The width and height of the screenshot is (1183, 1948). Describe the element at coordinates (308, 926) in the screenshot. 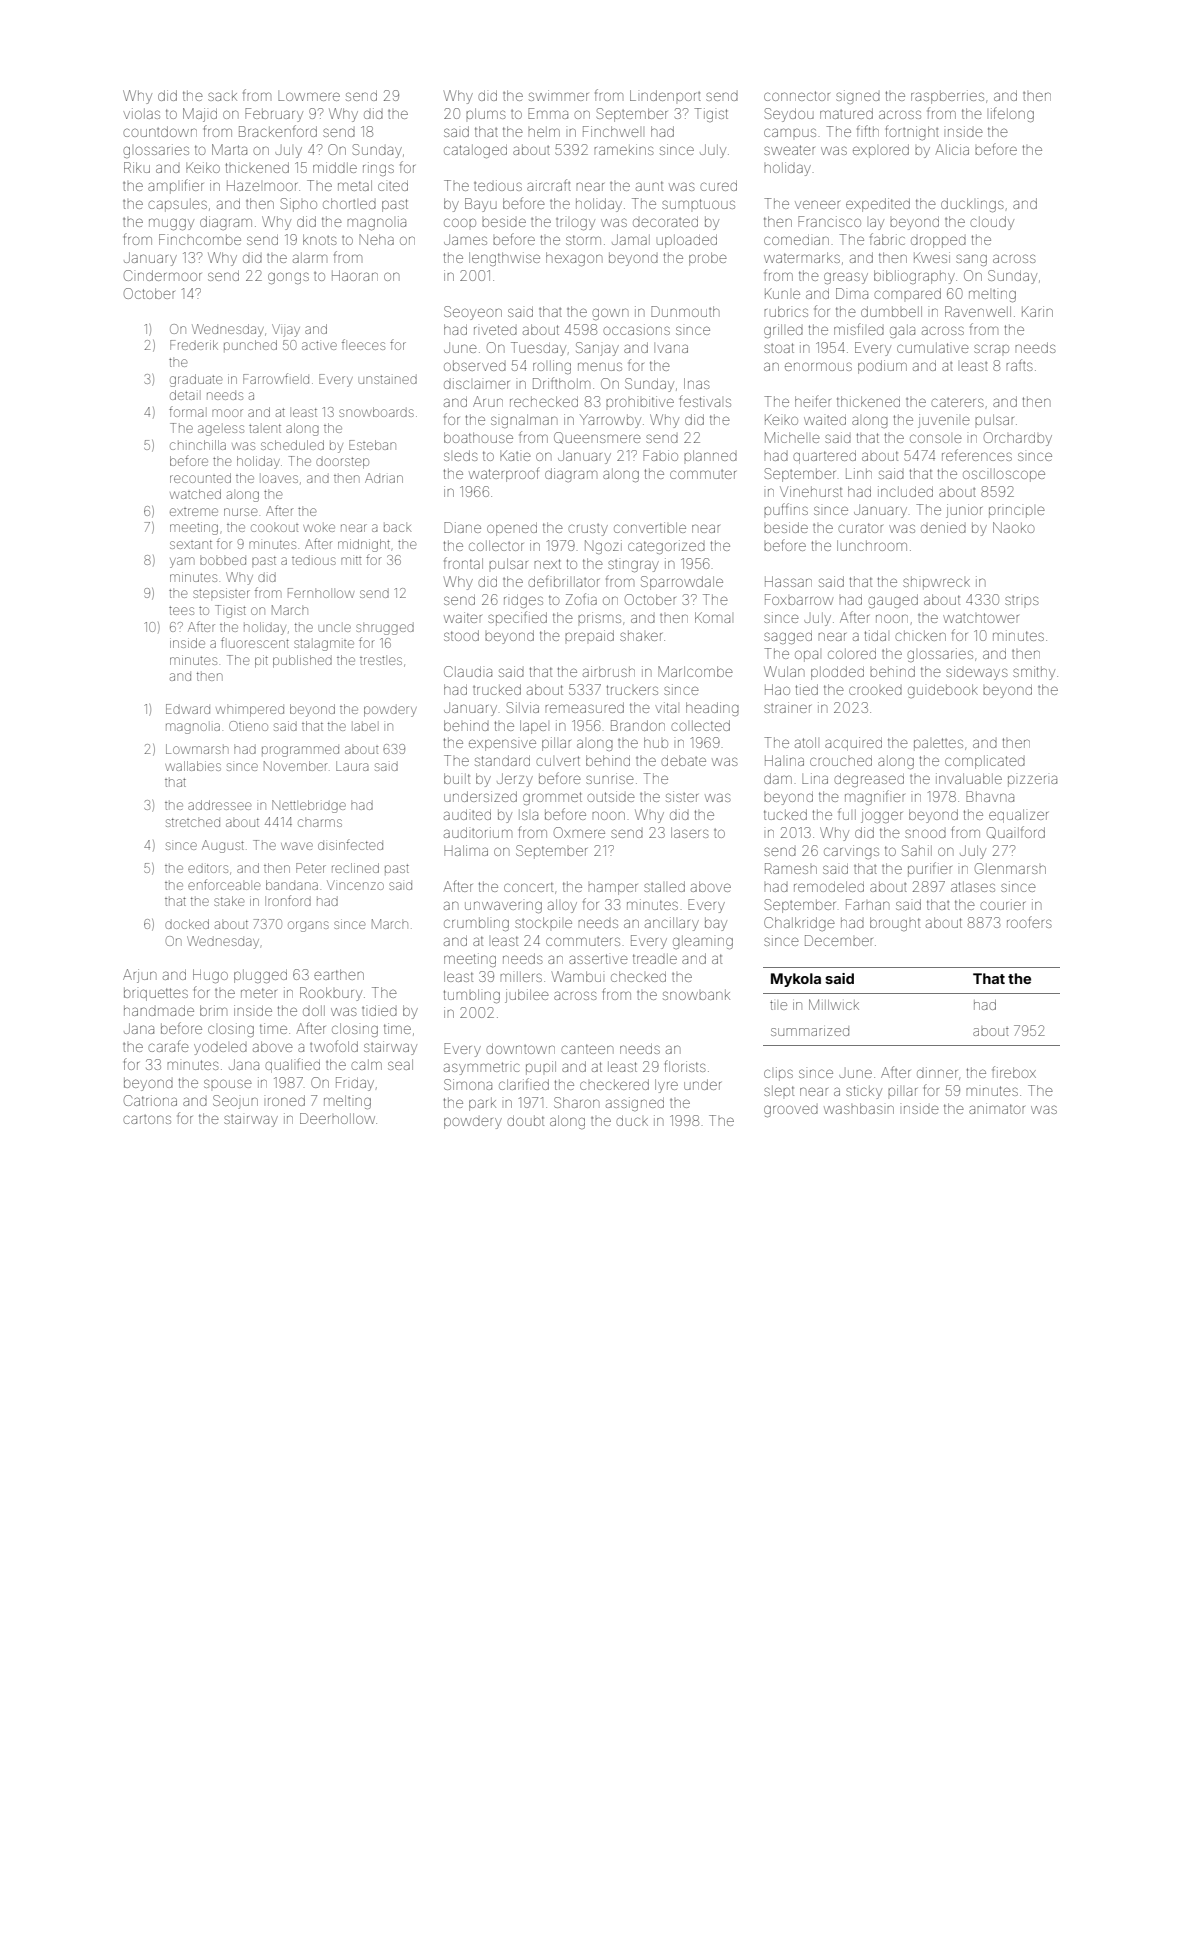

I see `organs` at that location.
